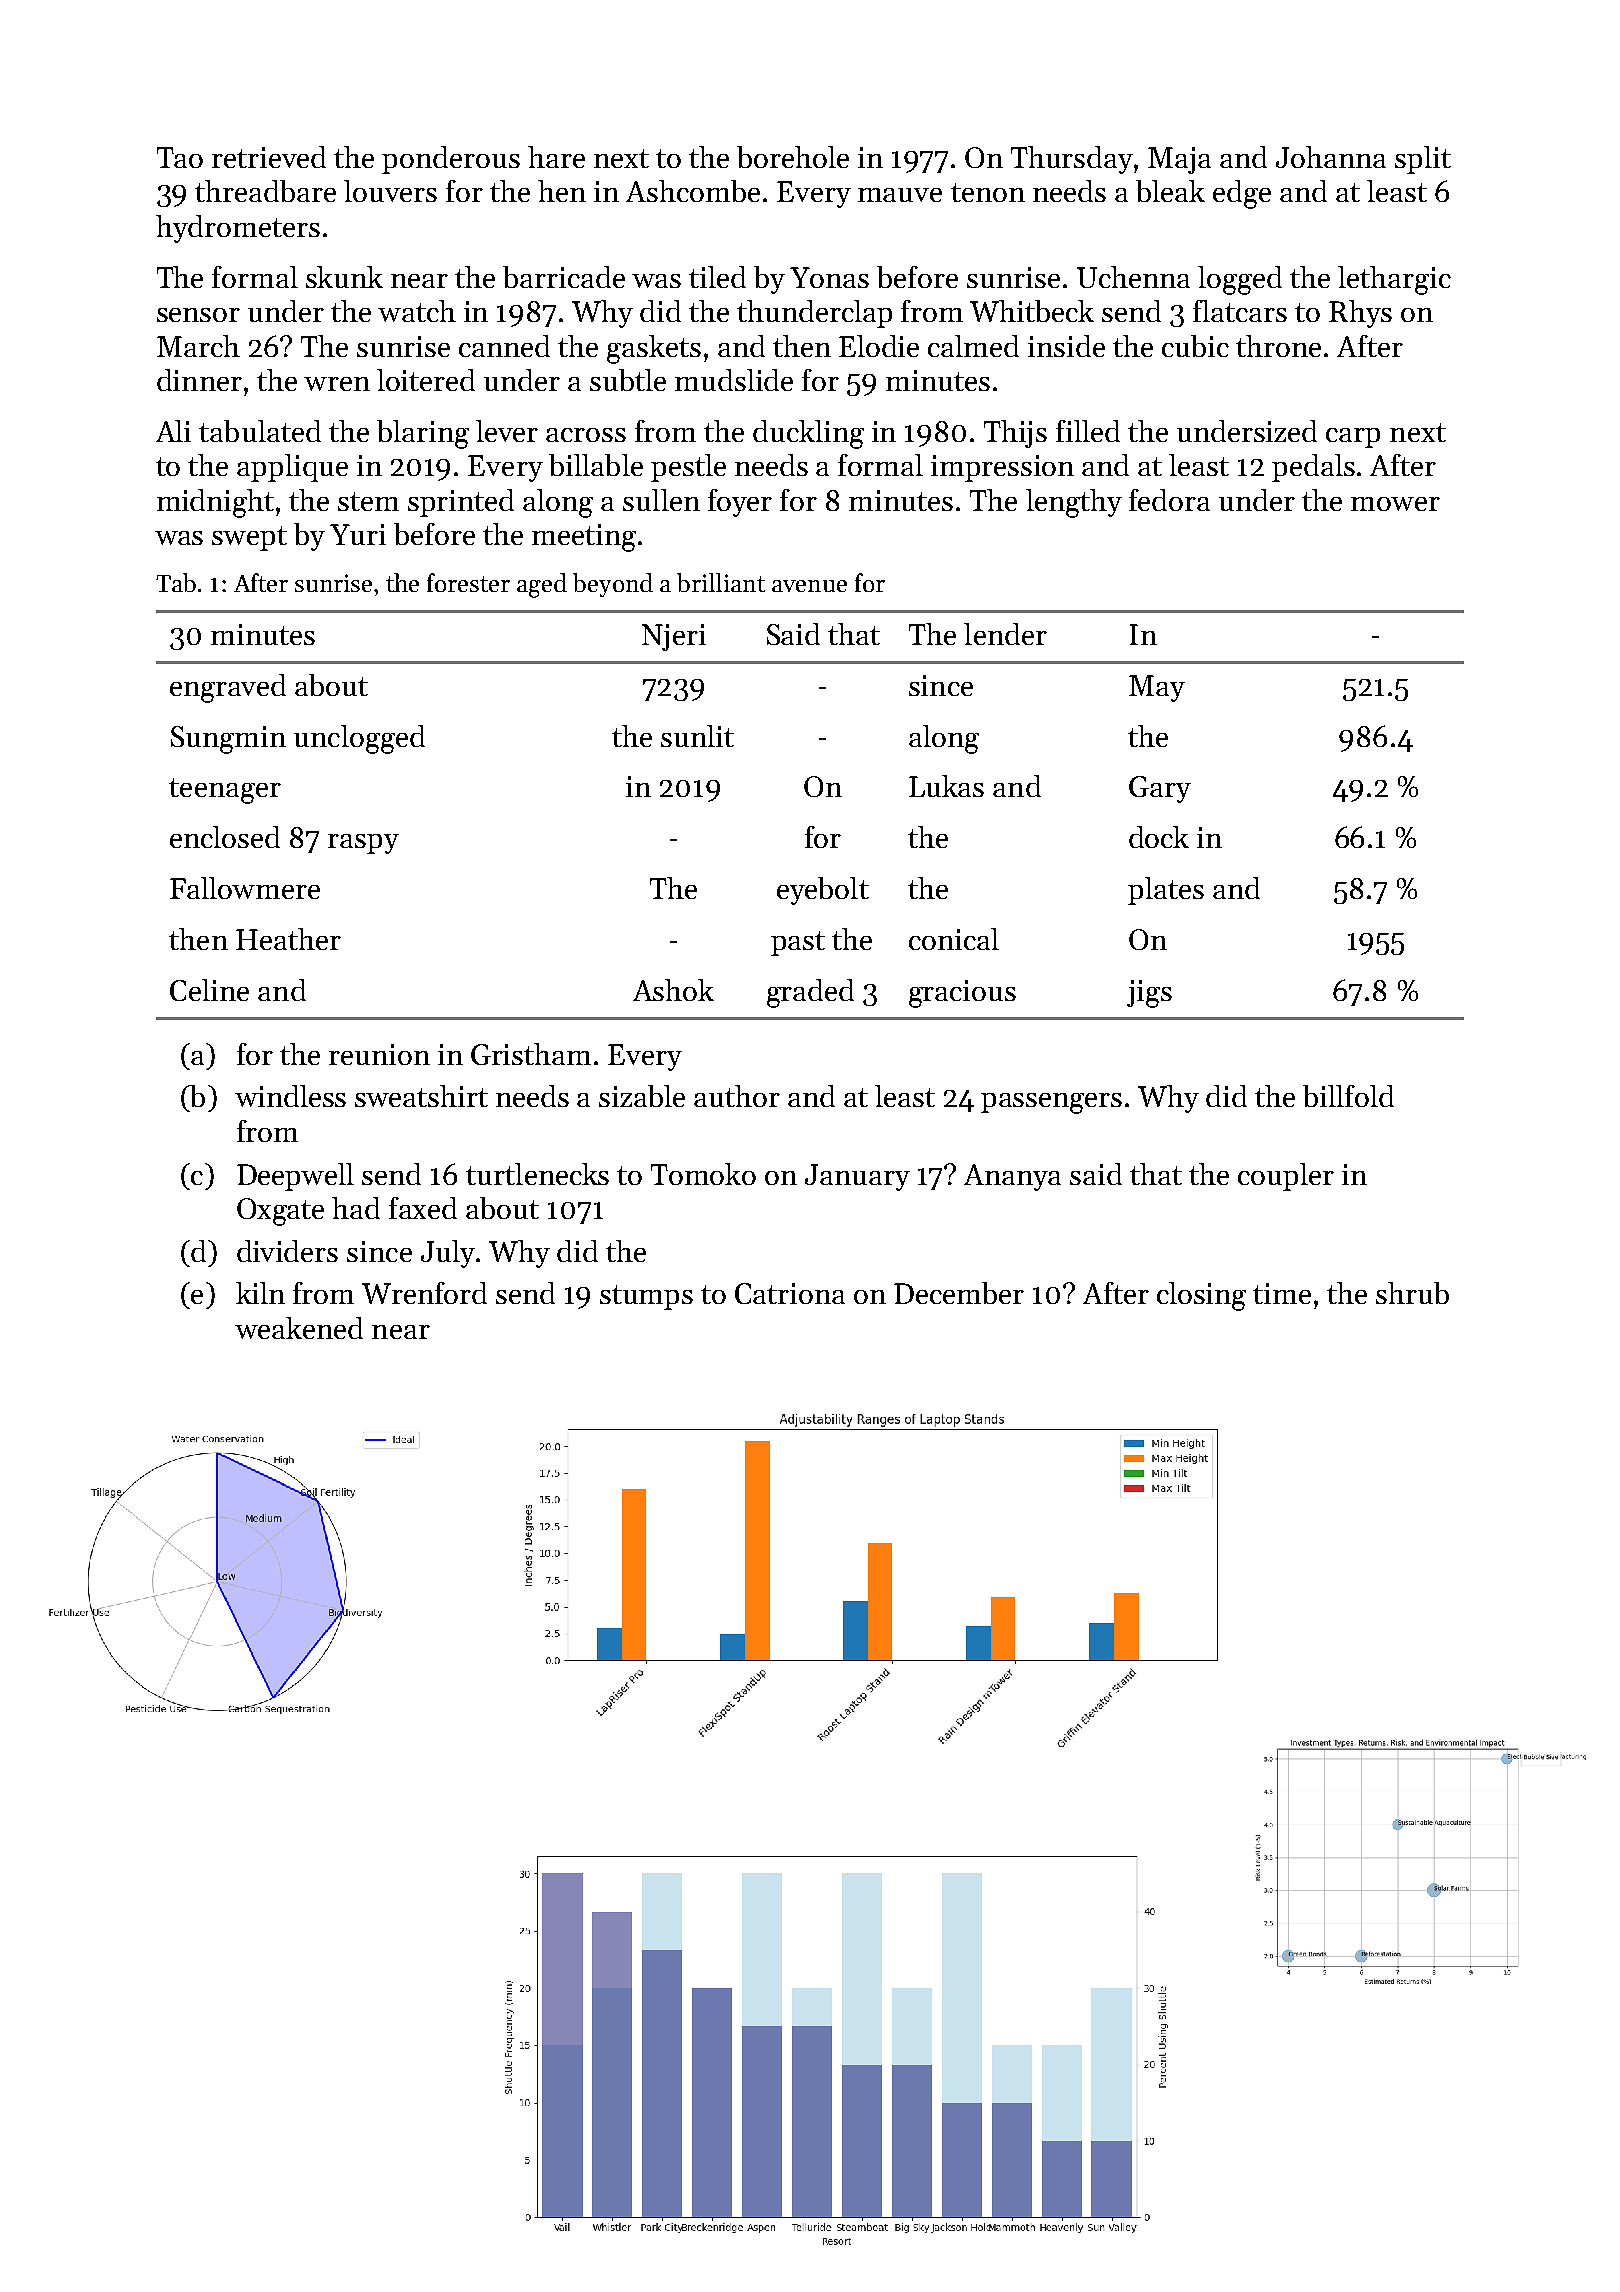  I want to click on mauve, so click(900, 195).
